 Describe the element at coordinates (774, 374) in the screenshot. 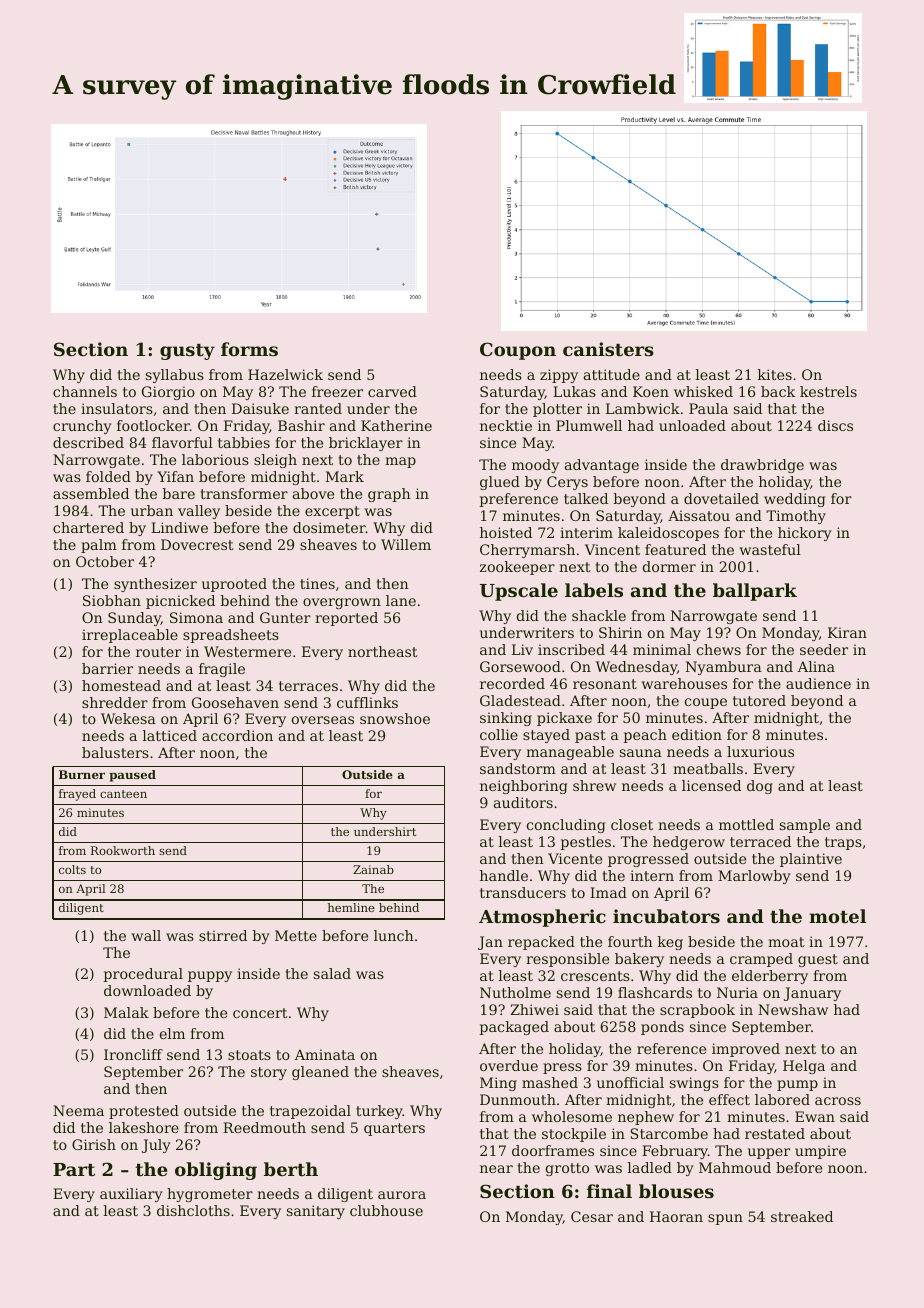

I see `kites` at that location.
